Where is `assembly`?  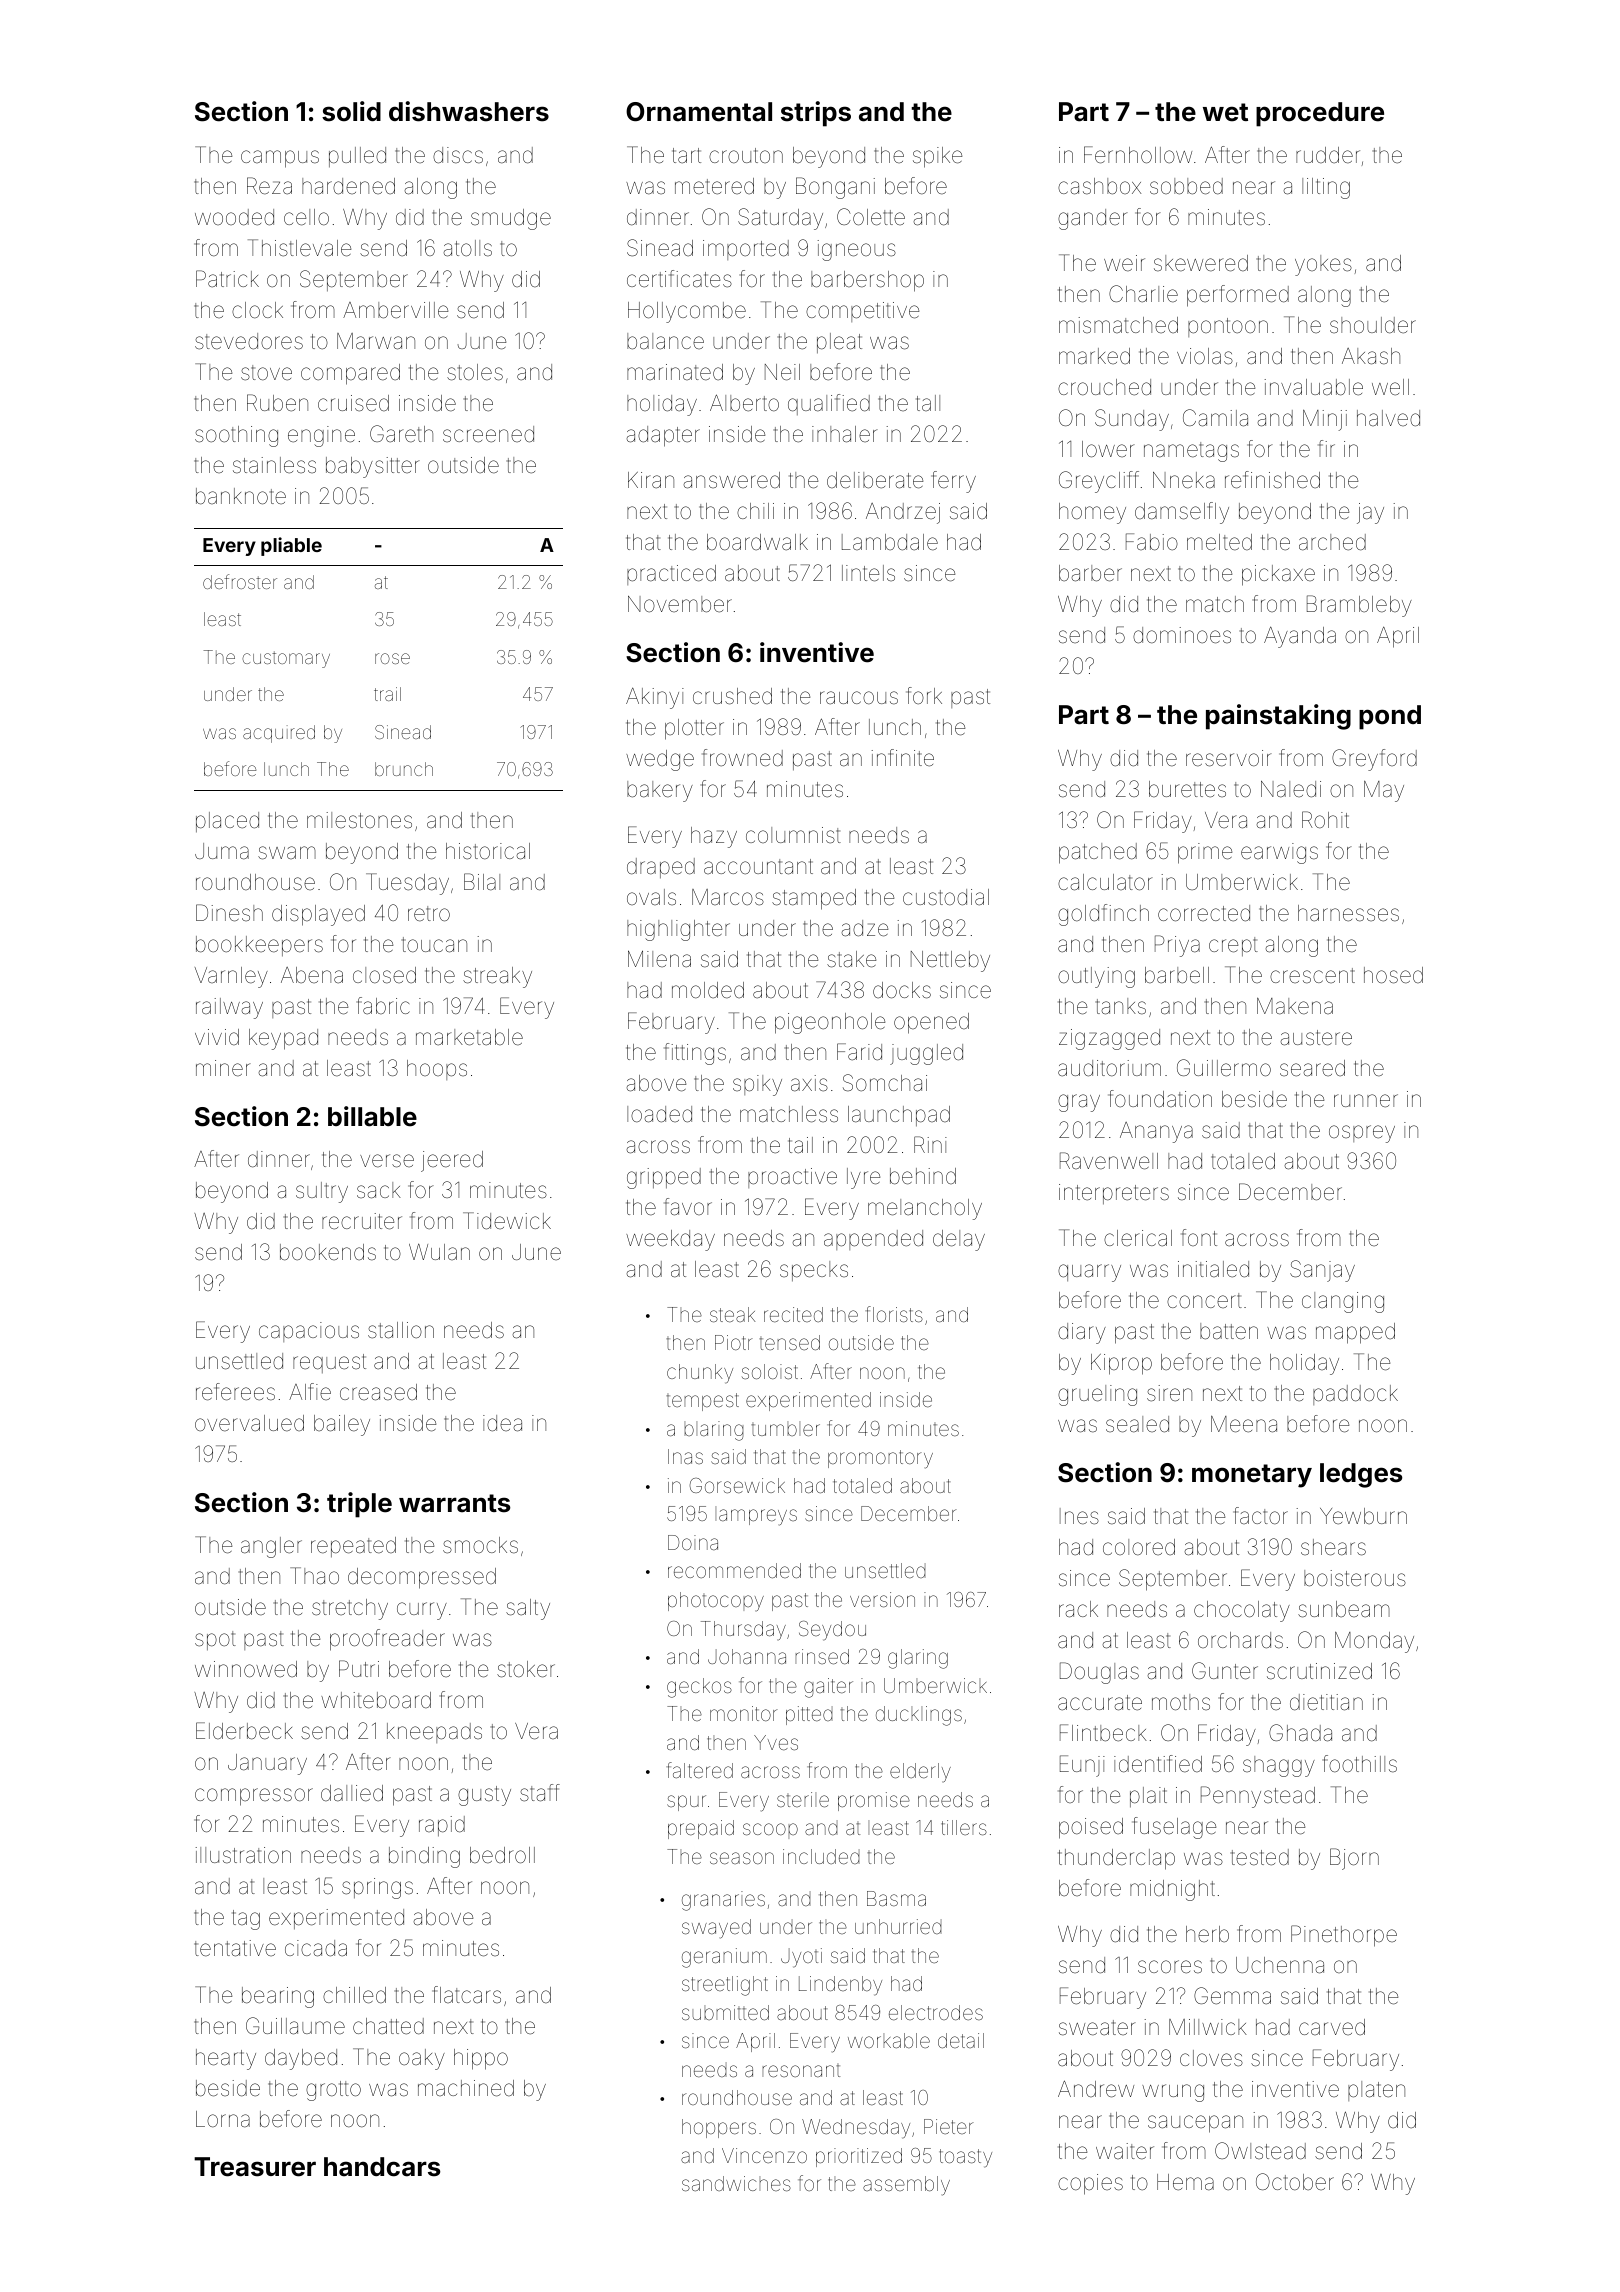 assembly is located at coordinates (906, 2186).
